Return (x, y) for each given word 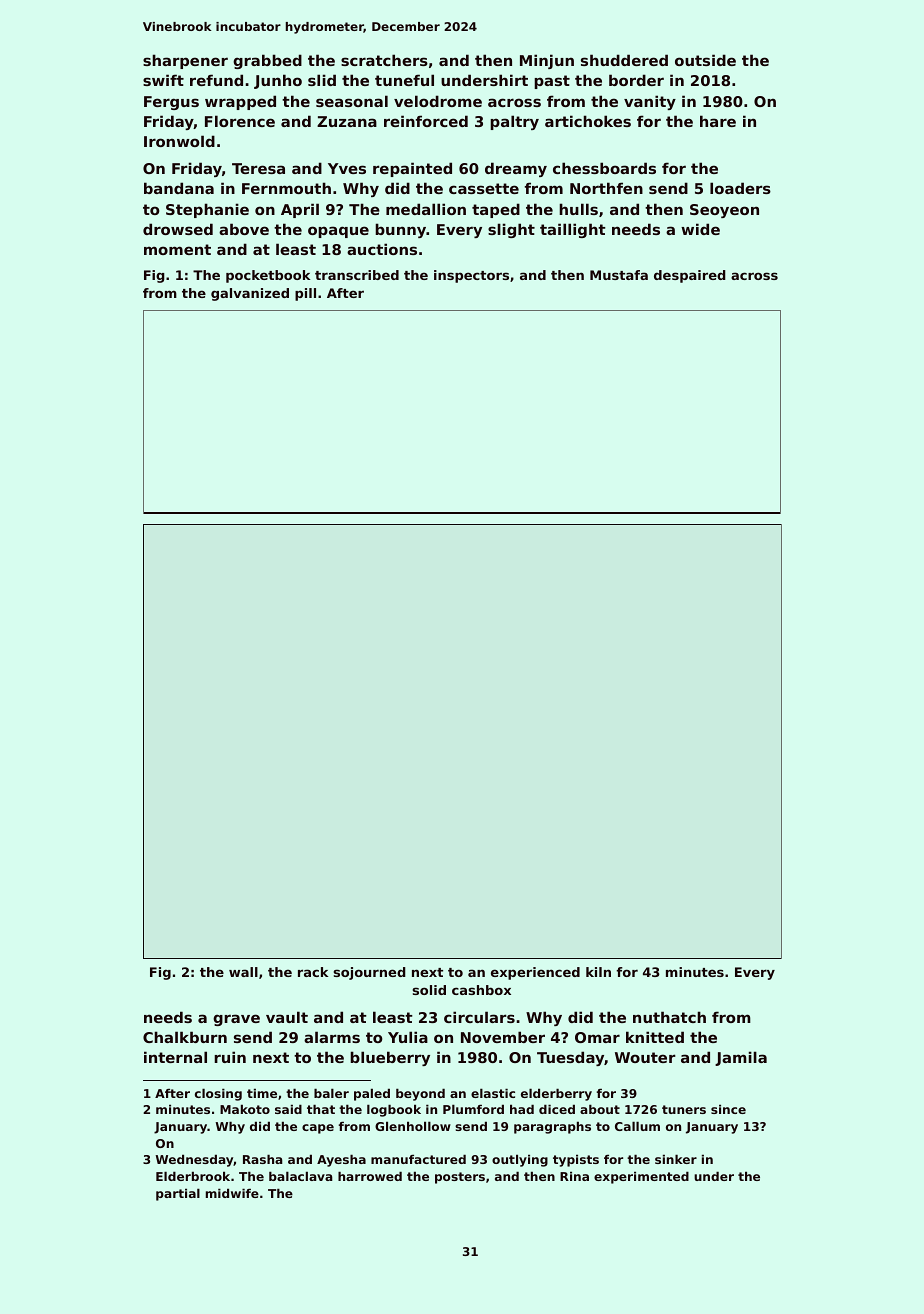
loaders (740, 188)
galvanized (250, 294)
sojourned (369, 973)
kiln (598, 972)
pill (305, 294)
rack (313, 972)
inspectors (471, 276)
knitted (655, 1037)
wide (700, 229)
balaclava (301, 1176)
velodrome (438, 101)
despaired (690, 276)
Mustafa (619, 275)
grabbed (267, 61)
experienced (535, 973)
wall (243, 972)
